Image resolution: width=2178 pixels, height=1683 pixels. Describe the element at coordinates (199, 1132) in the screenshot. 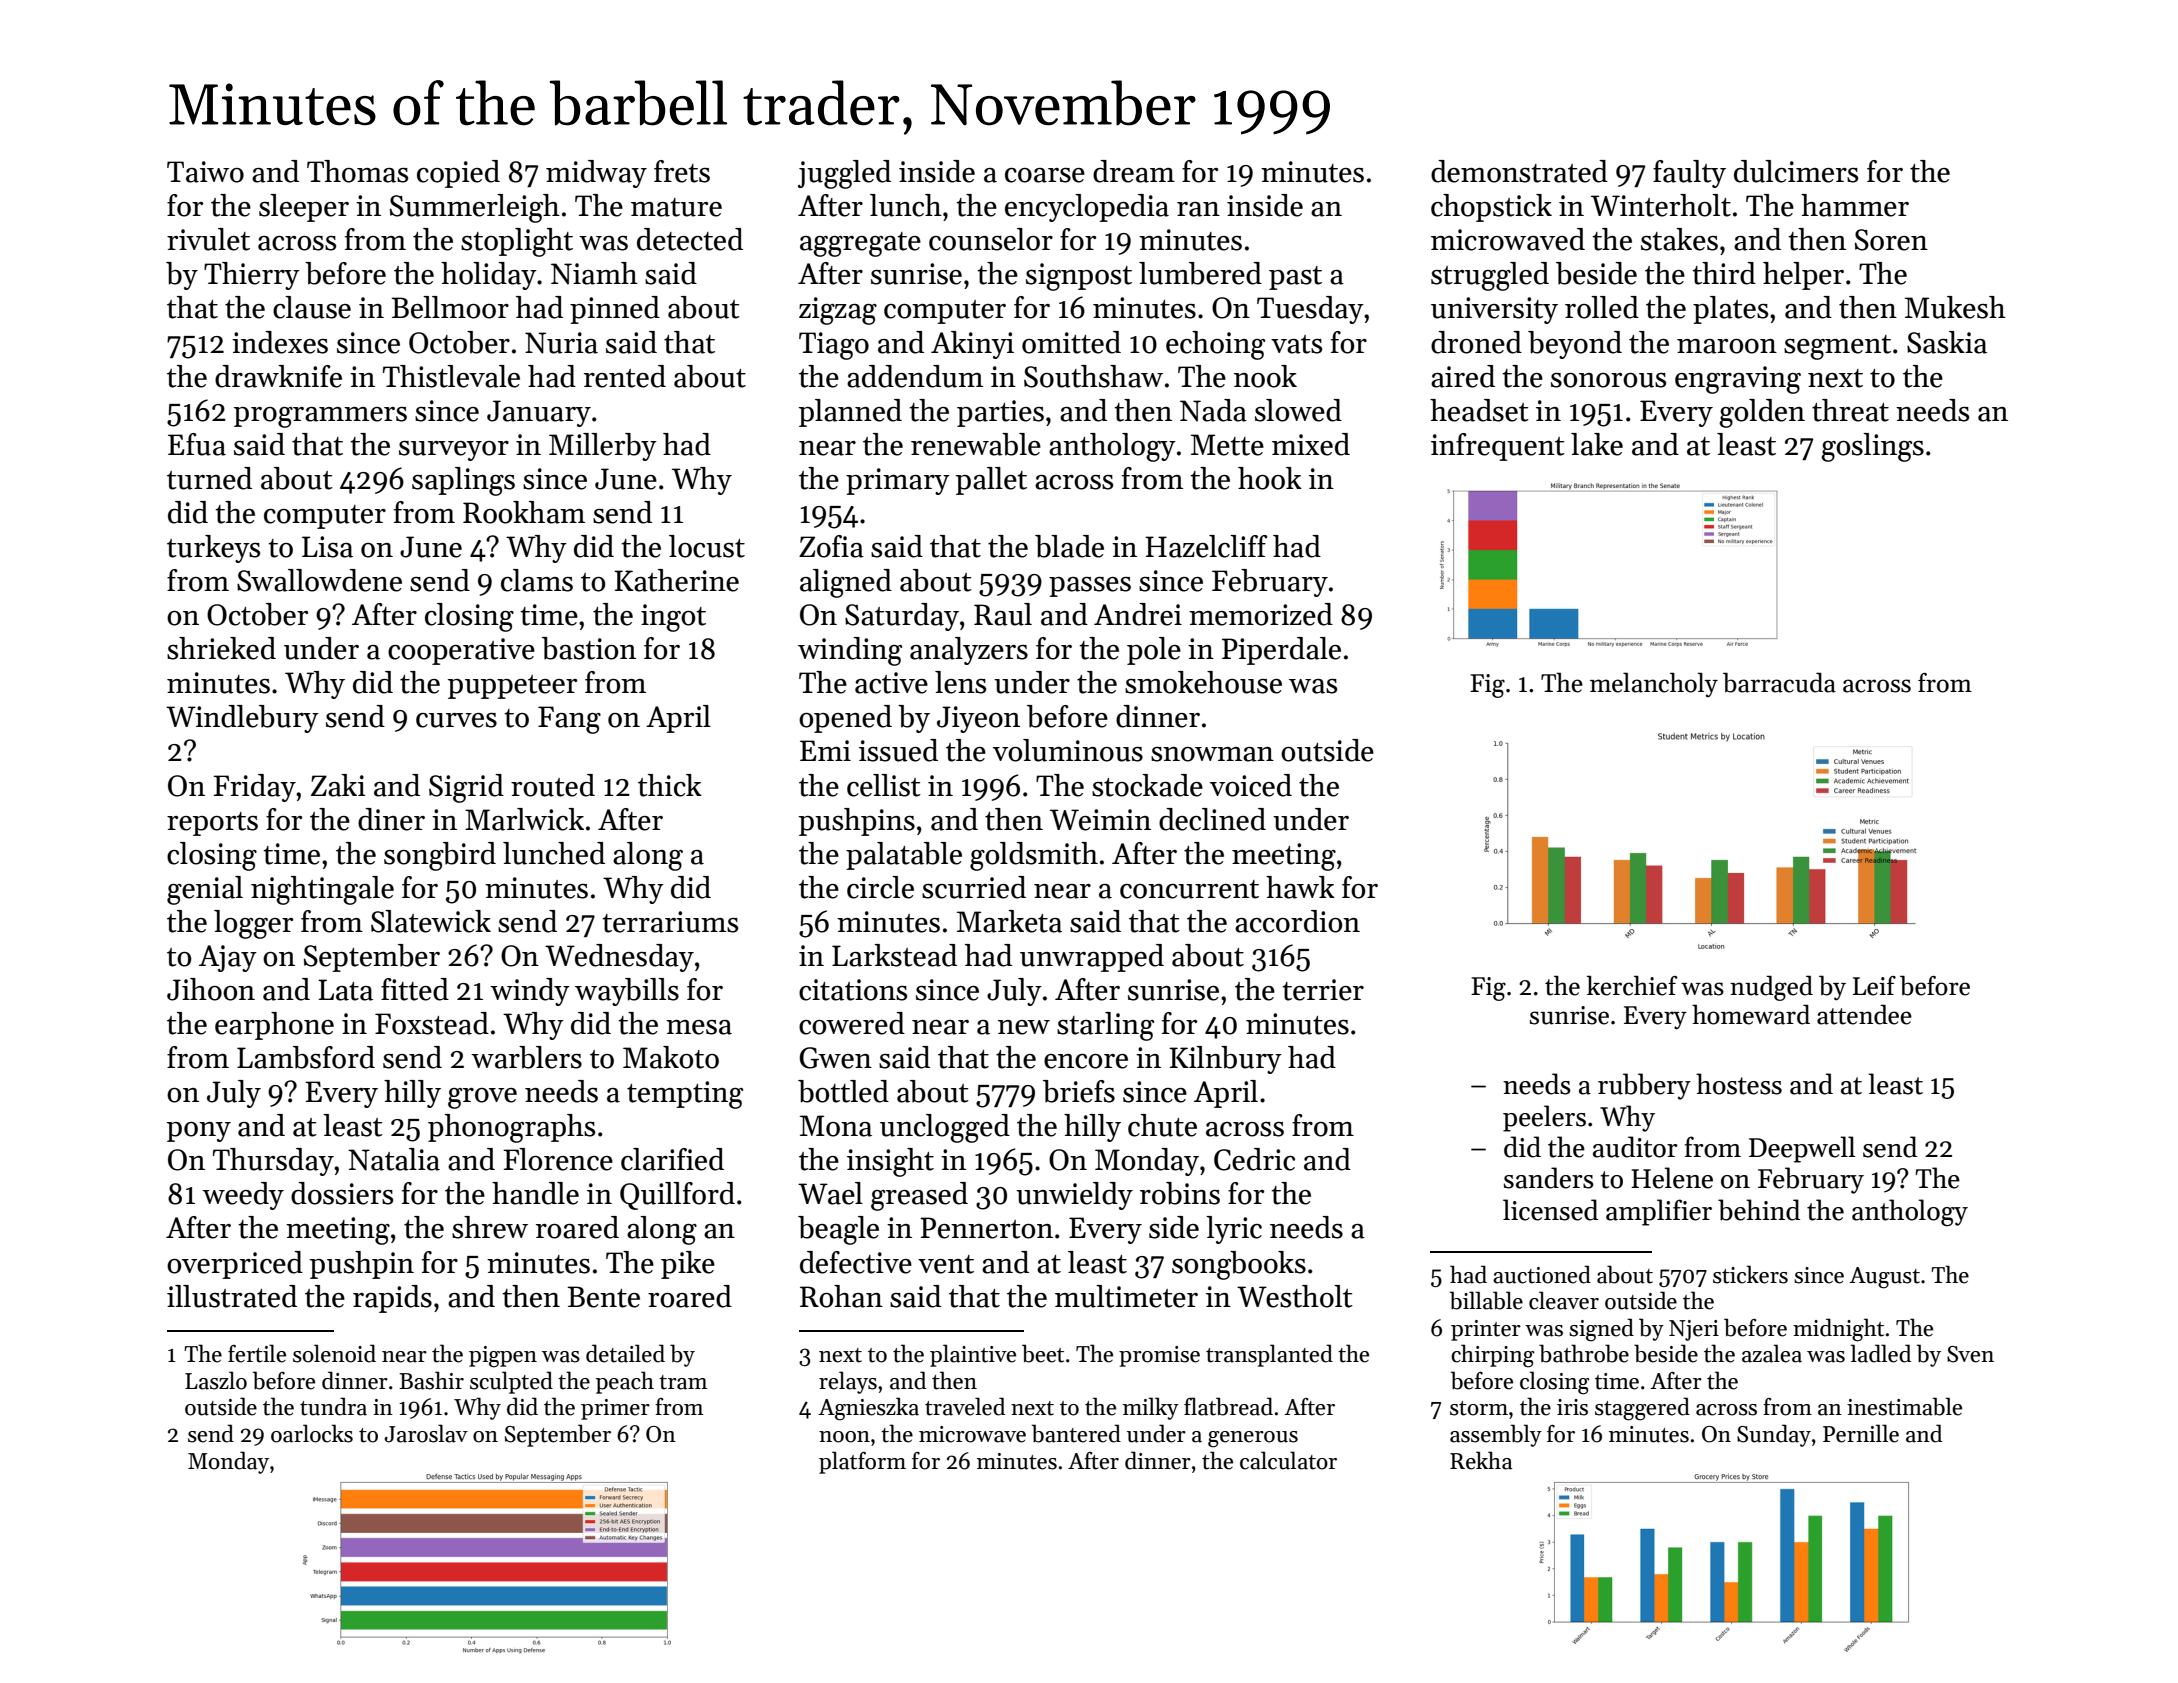

I see `pony` at that location.
